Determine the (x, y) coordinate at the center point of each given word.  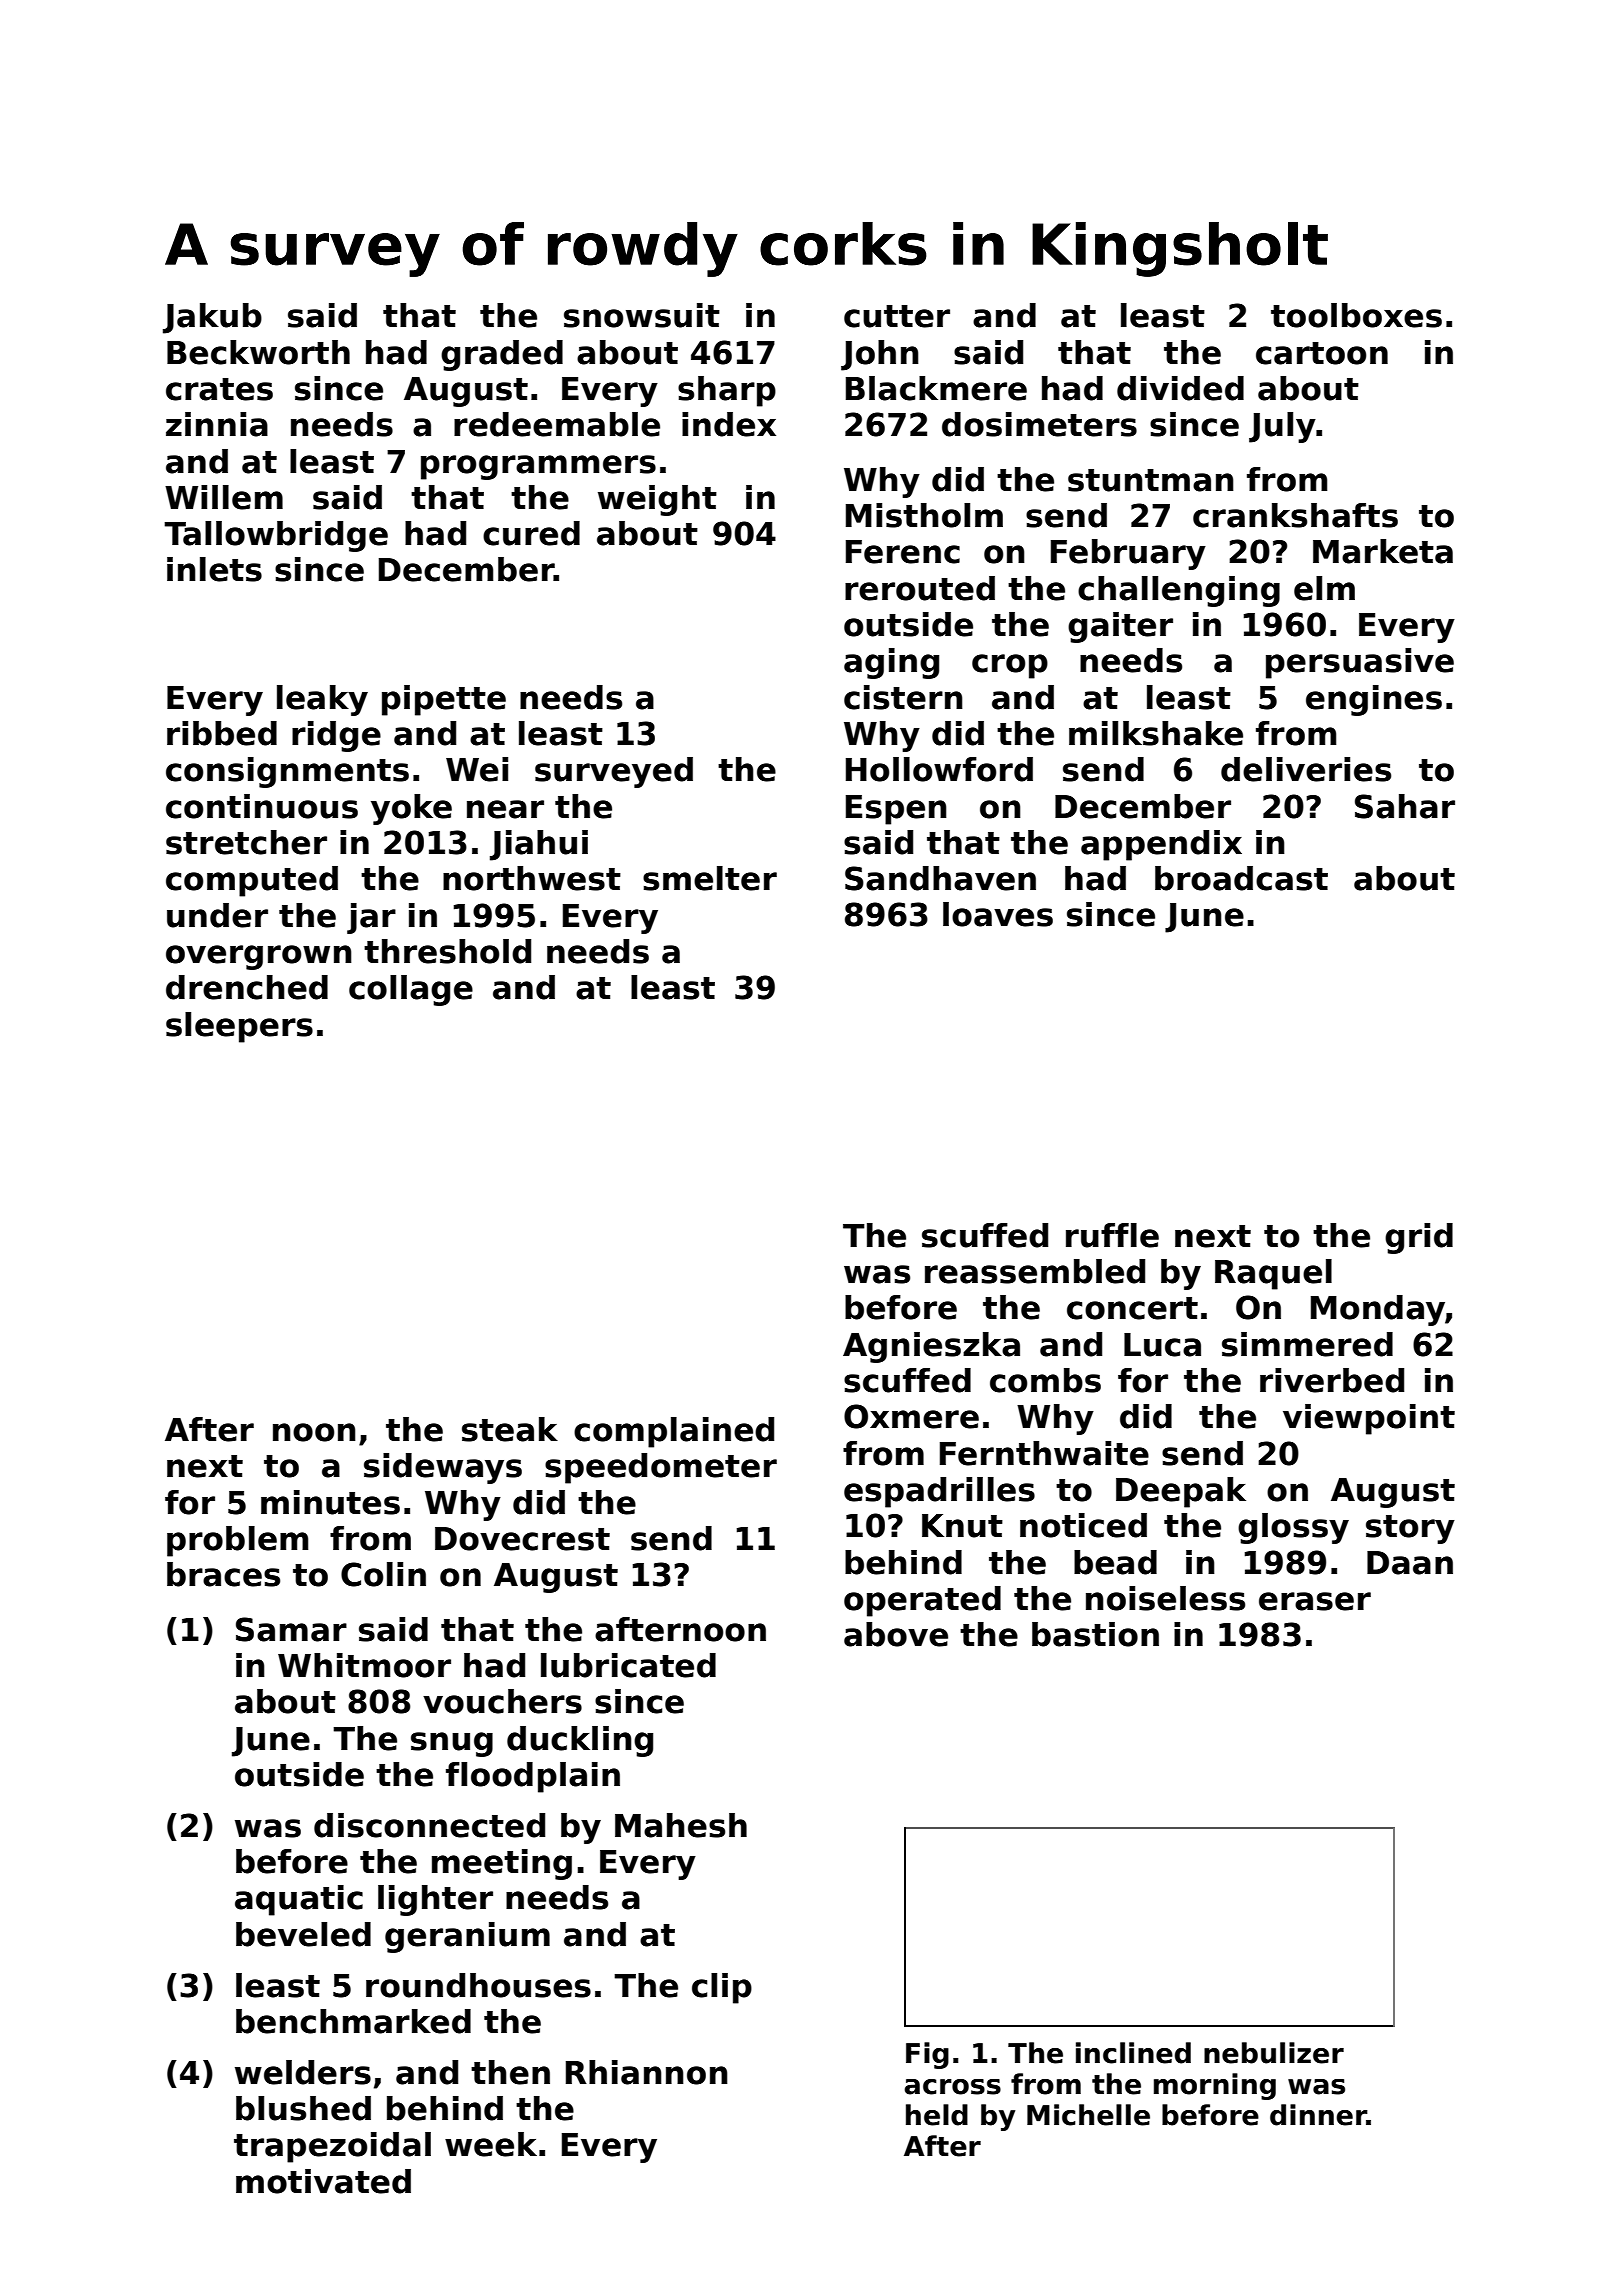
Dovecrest (522, 1539)
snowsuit (642, 315)
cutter (897, 316)
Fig (927, 2055)
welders (303, 2072)
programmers (538, 467)
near (505, 809)
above (896, 1634)
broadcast (1241, 878)
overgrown (259, 957)
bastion (1095, 1634)
